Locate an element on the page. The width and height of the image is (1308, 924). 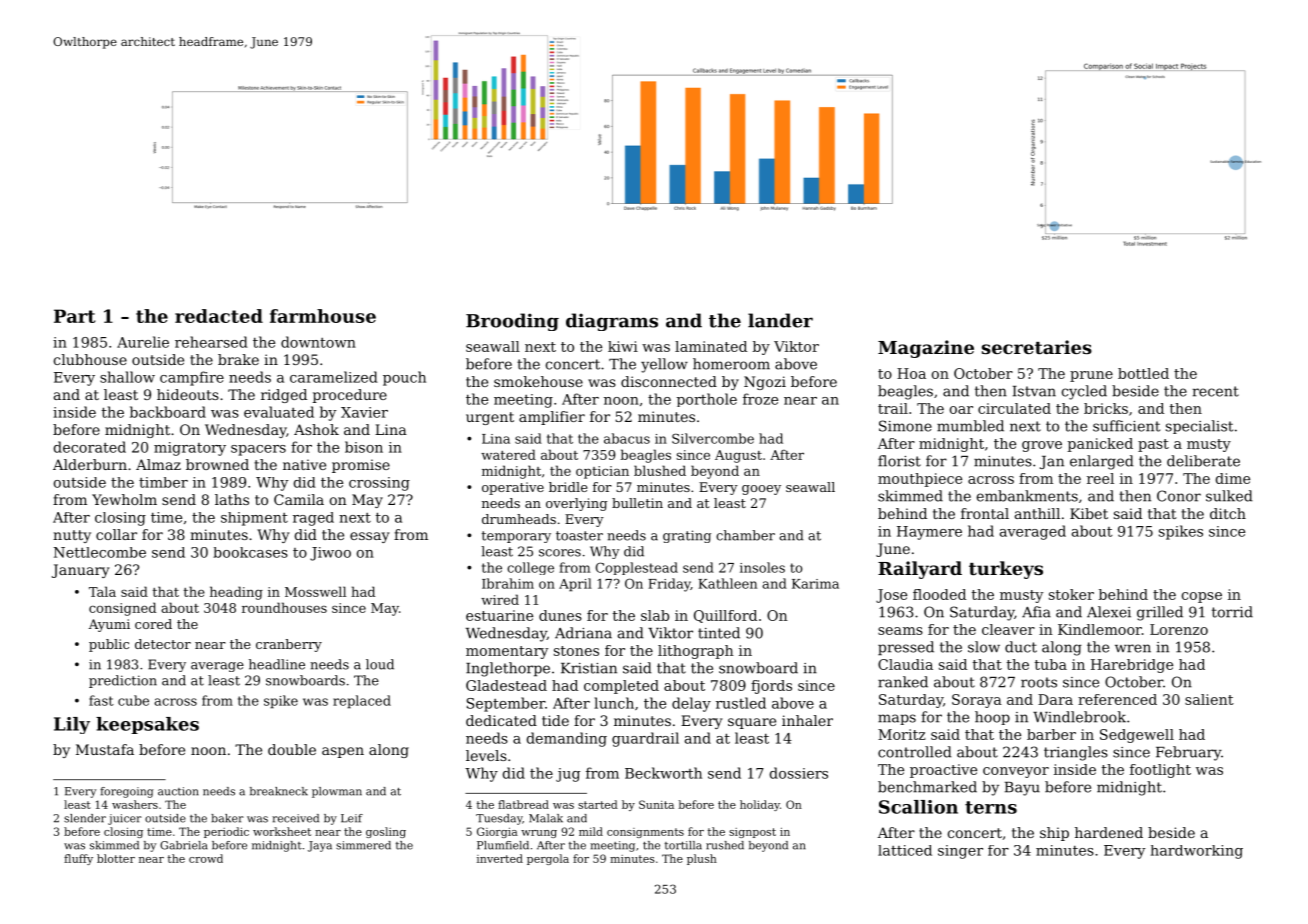
froze is located at coordinates (760, 399).
